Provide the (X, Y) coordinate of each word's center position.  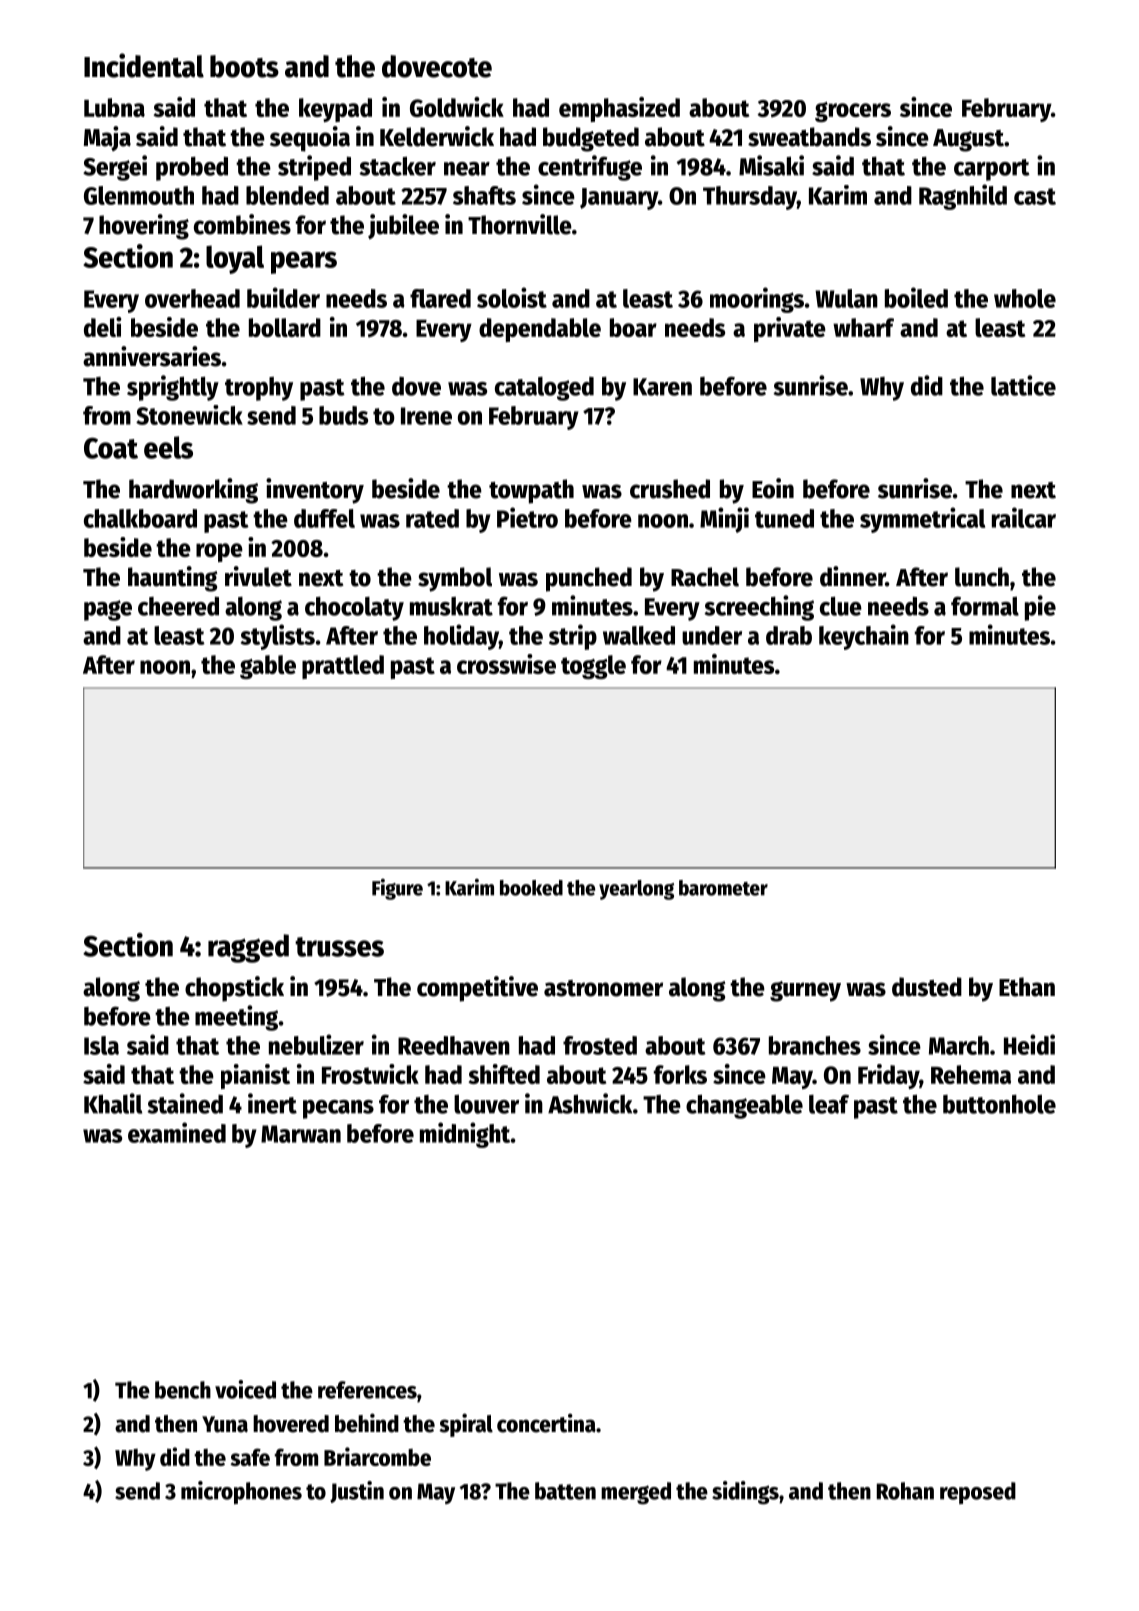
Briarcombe (377, 1456)
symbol (455, 579)
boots (244, 66)
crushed (670, 489)
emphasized (619, 109)
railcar (1024, 517)
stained (185, 1103)
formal (985, 606)
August (968, 140)
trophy (259, 389)
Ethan (1027, 987)
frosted (600, 1045)
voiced (245, 1389)
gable (268, 667)
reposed (978, 1493)
